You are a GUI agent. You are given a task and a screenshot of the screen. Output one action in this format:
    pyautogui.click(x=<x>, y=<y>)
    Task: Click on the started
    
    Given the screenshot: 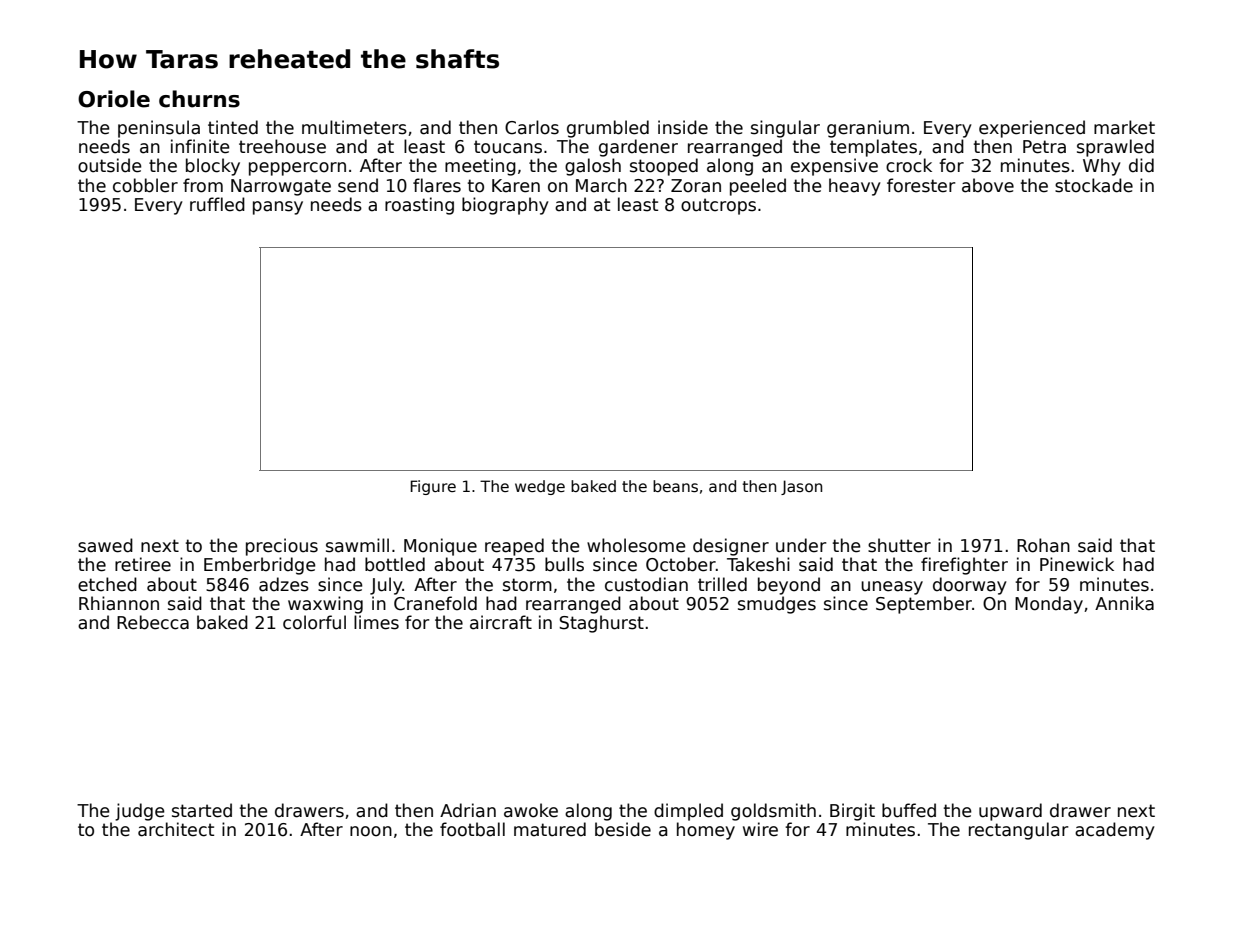 What is the action you would take?
    pyautogui.click(x=202, y=810)
